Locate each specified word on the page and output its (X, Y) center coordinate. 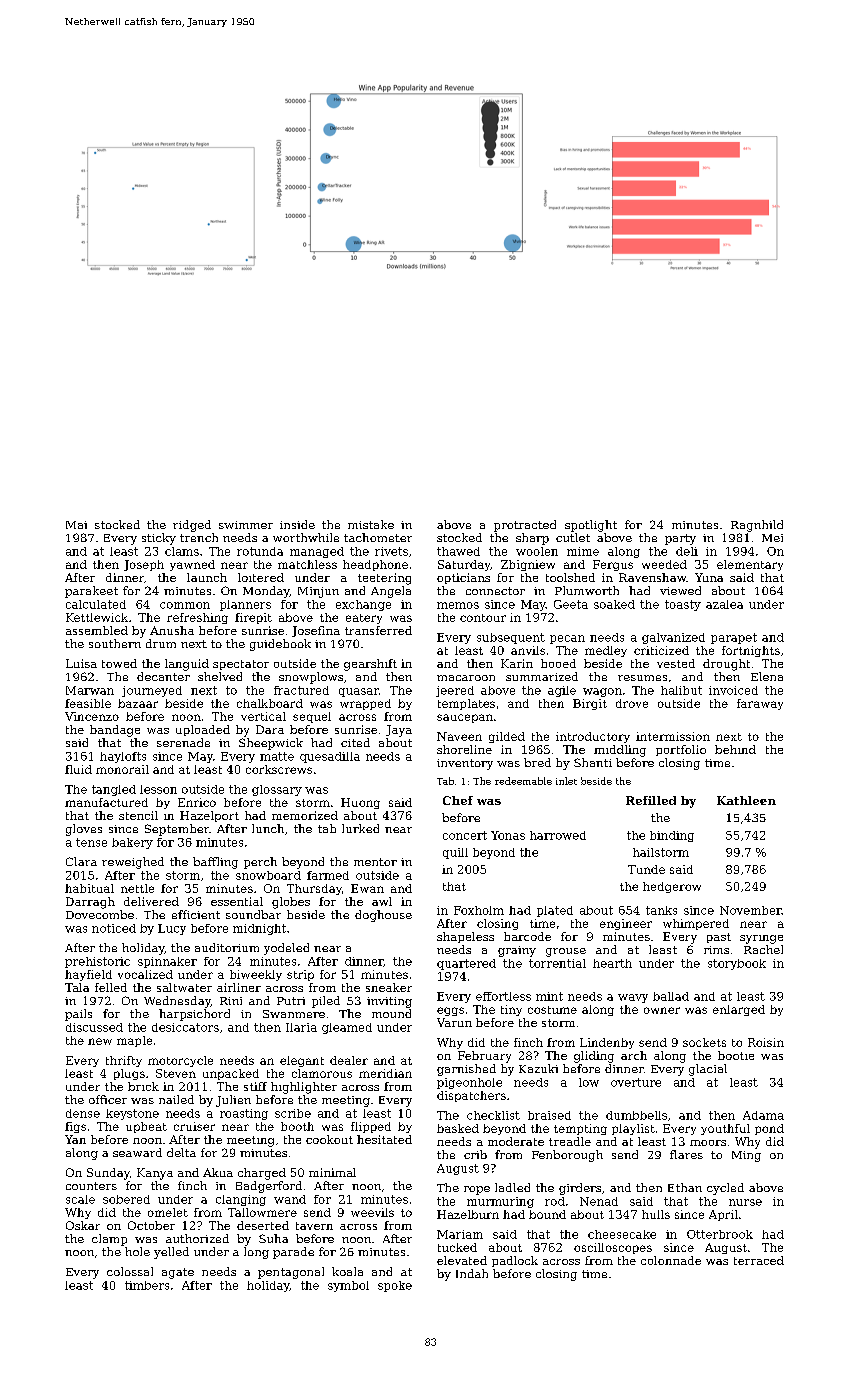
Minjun (318, 592)
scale (80, 1199)
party (680, 539)
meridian (385, 1073)
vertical (263, 716)
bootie (736, 1055)
